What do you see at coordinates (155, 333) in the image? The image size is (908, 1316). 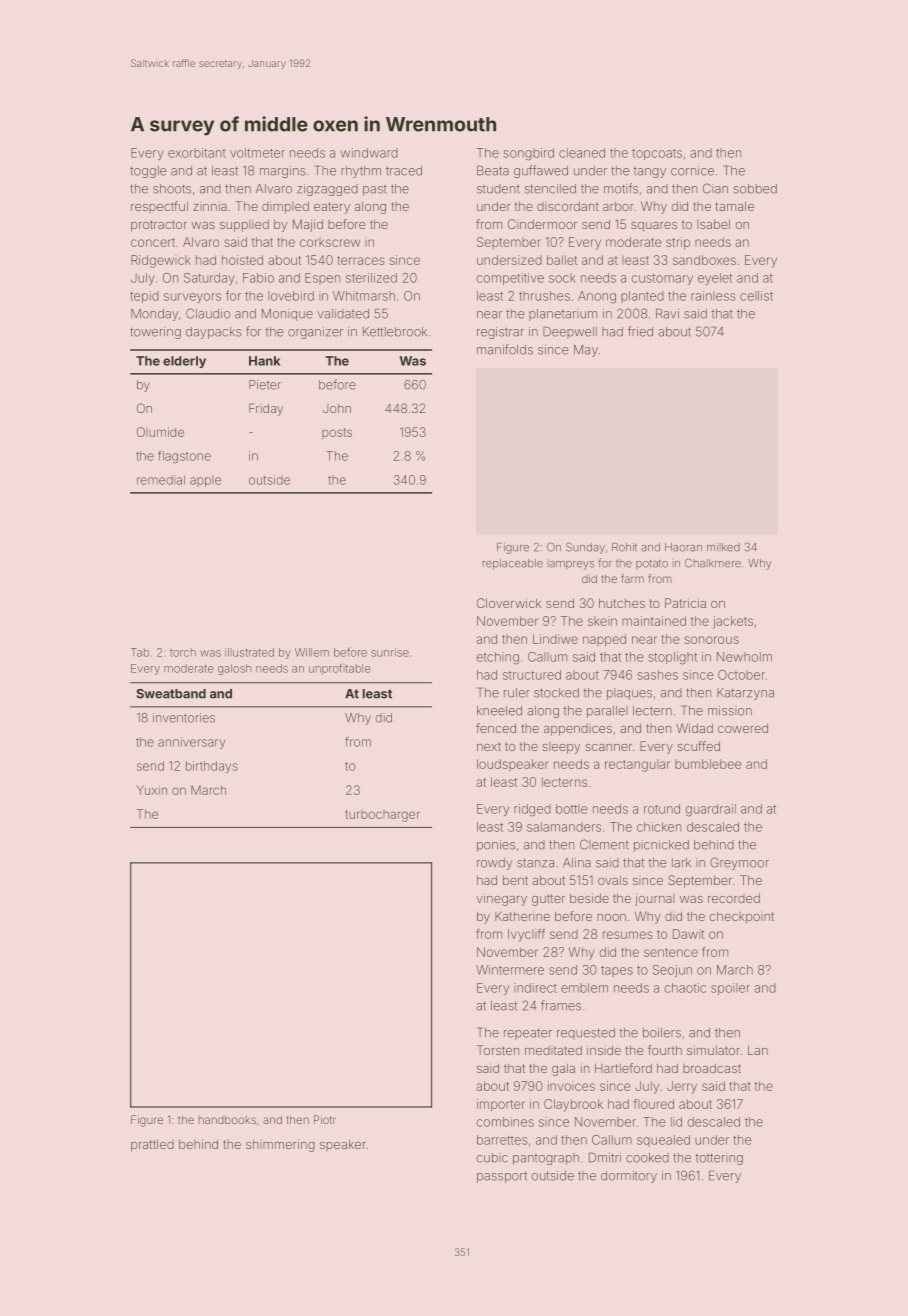 I see `towering` at bounding box center [155, 333].
